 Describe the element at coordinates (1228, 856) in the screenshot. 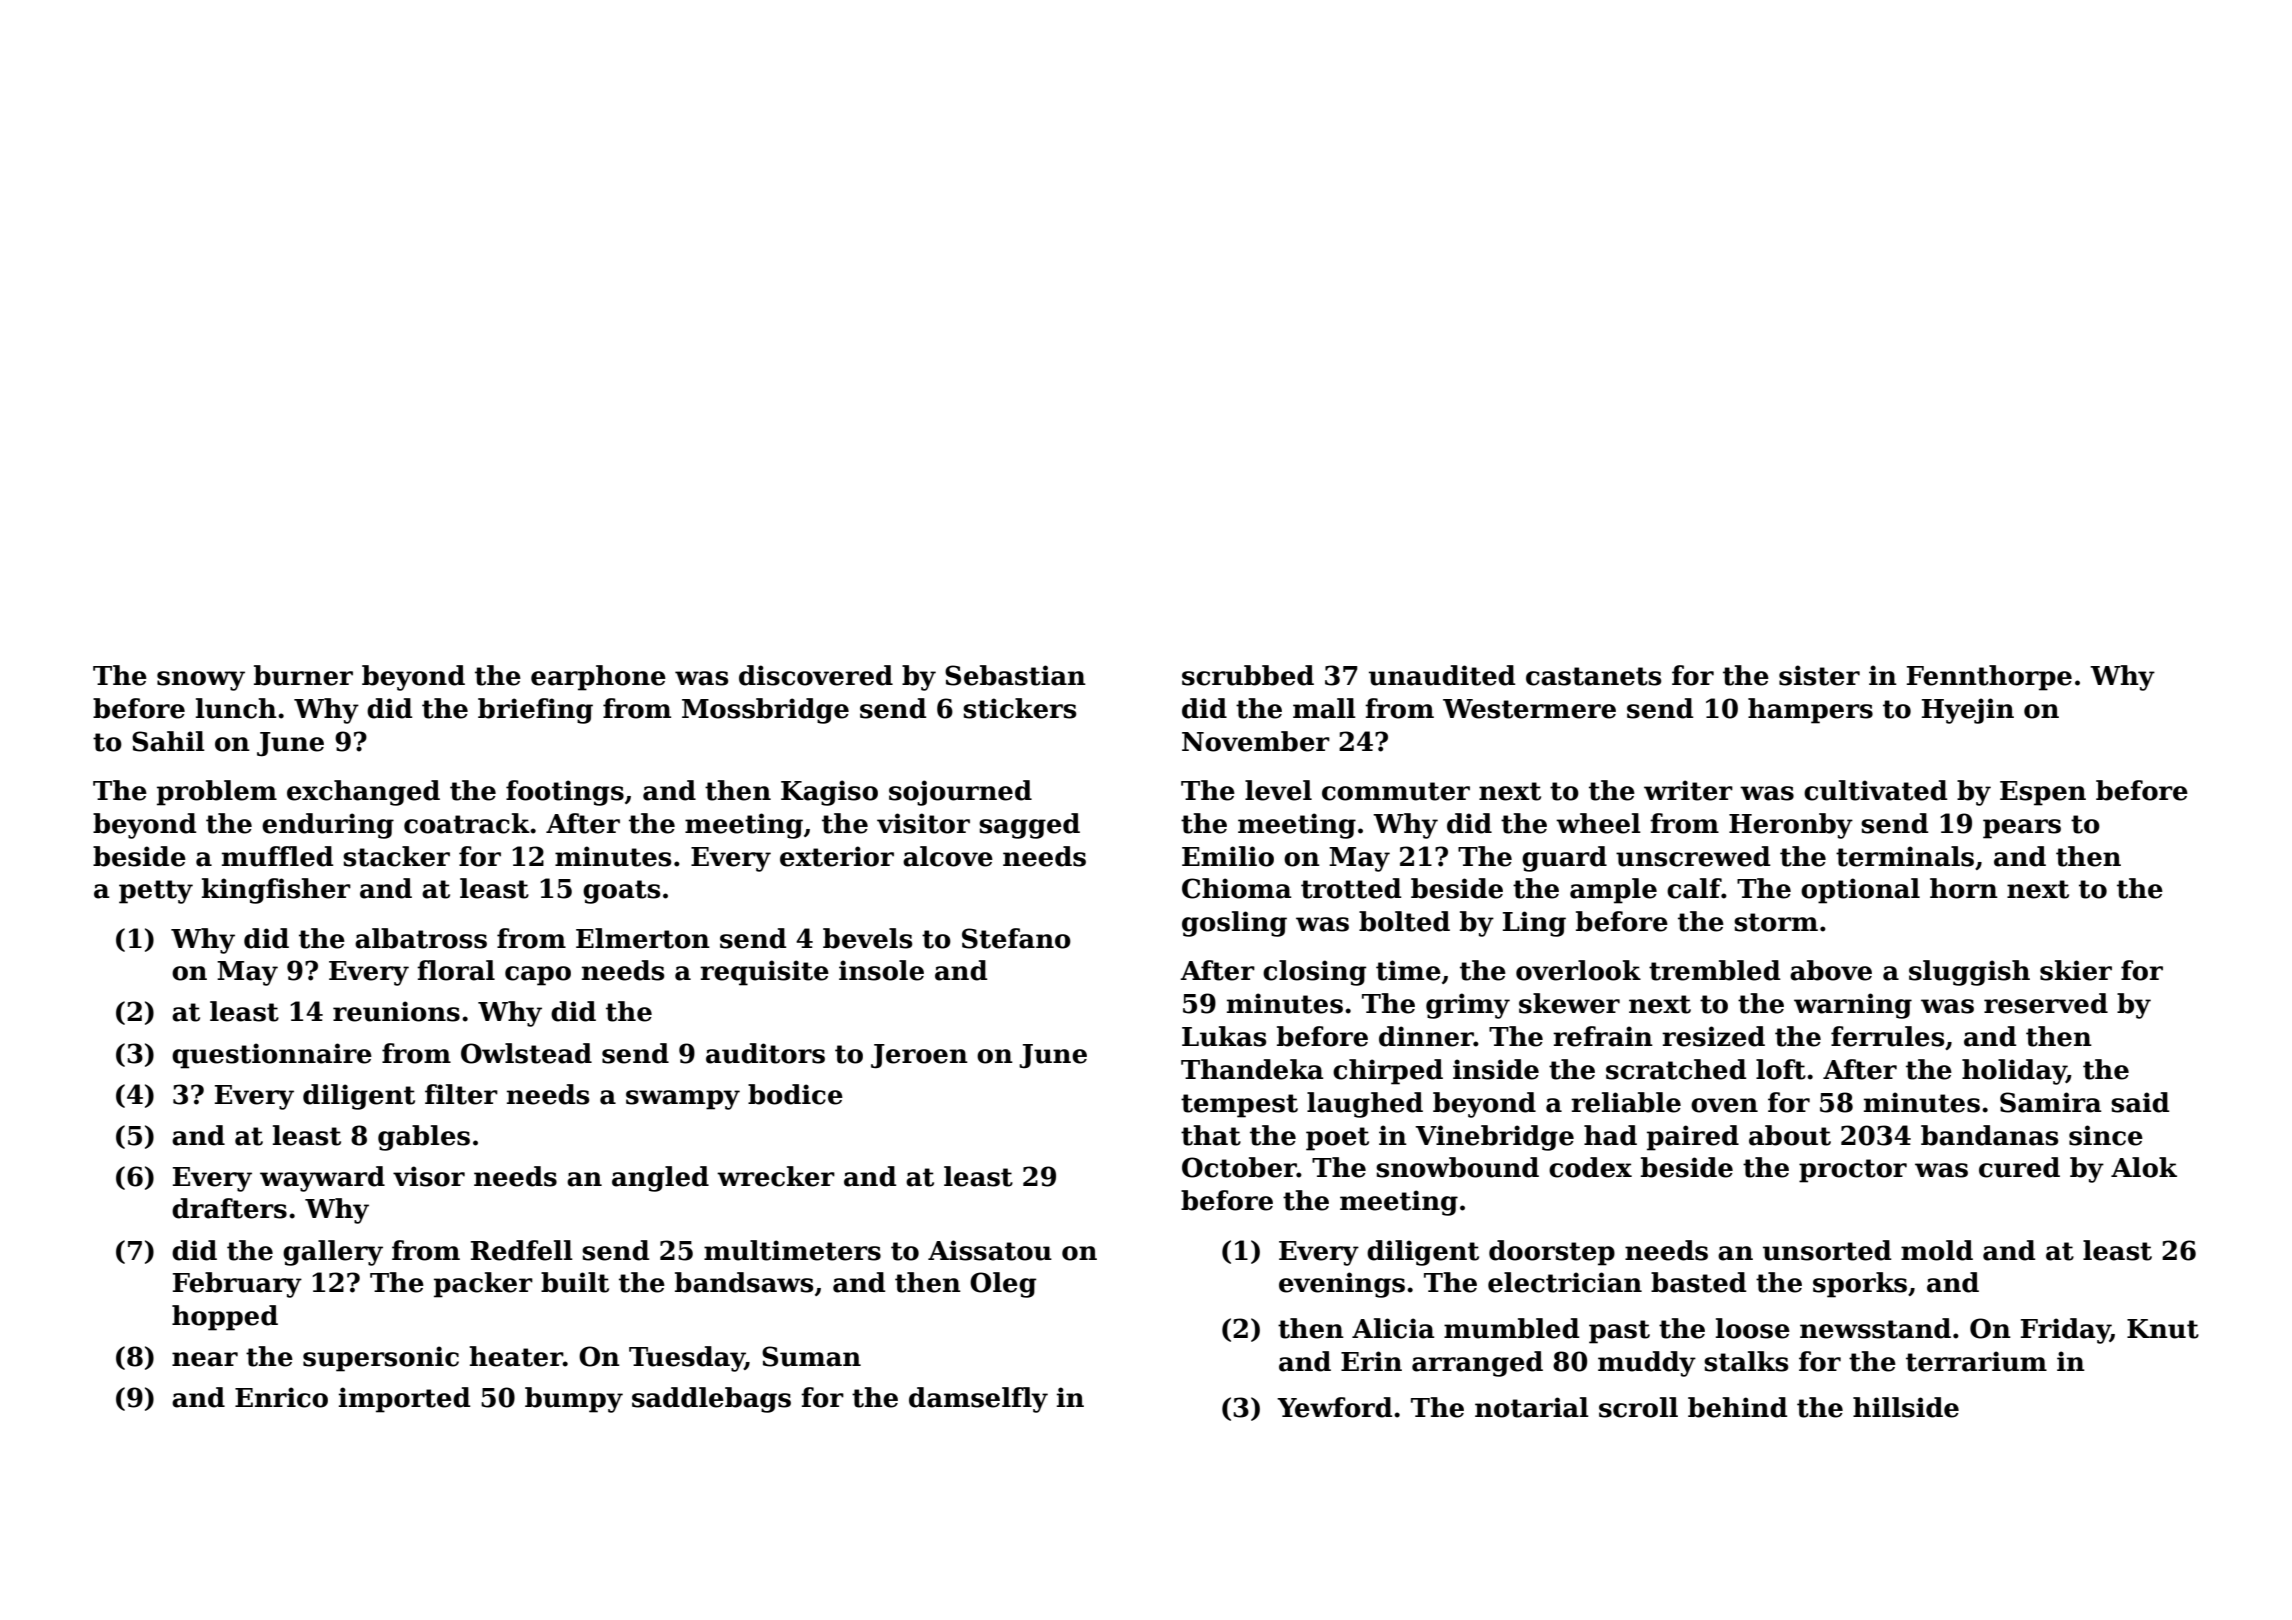

I see `Emilio` at that location.
